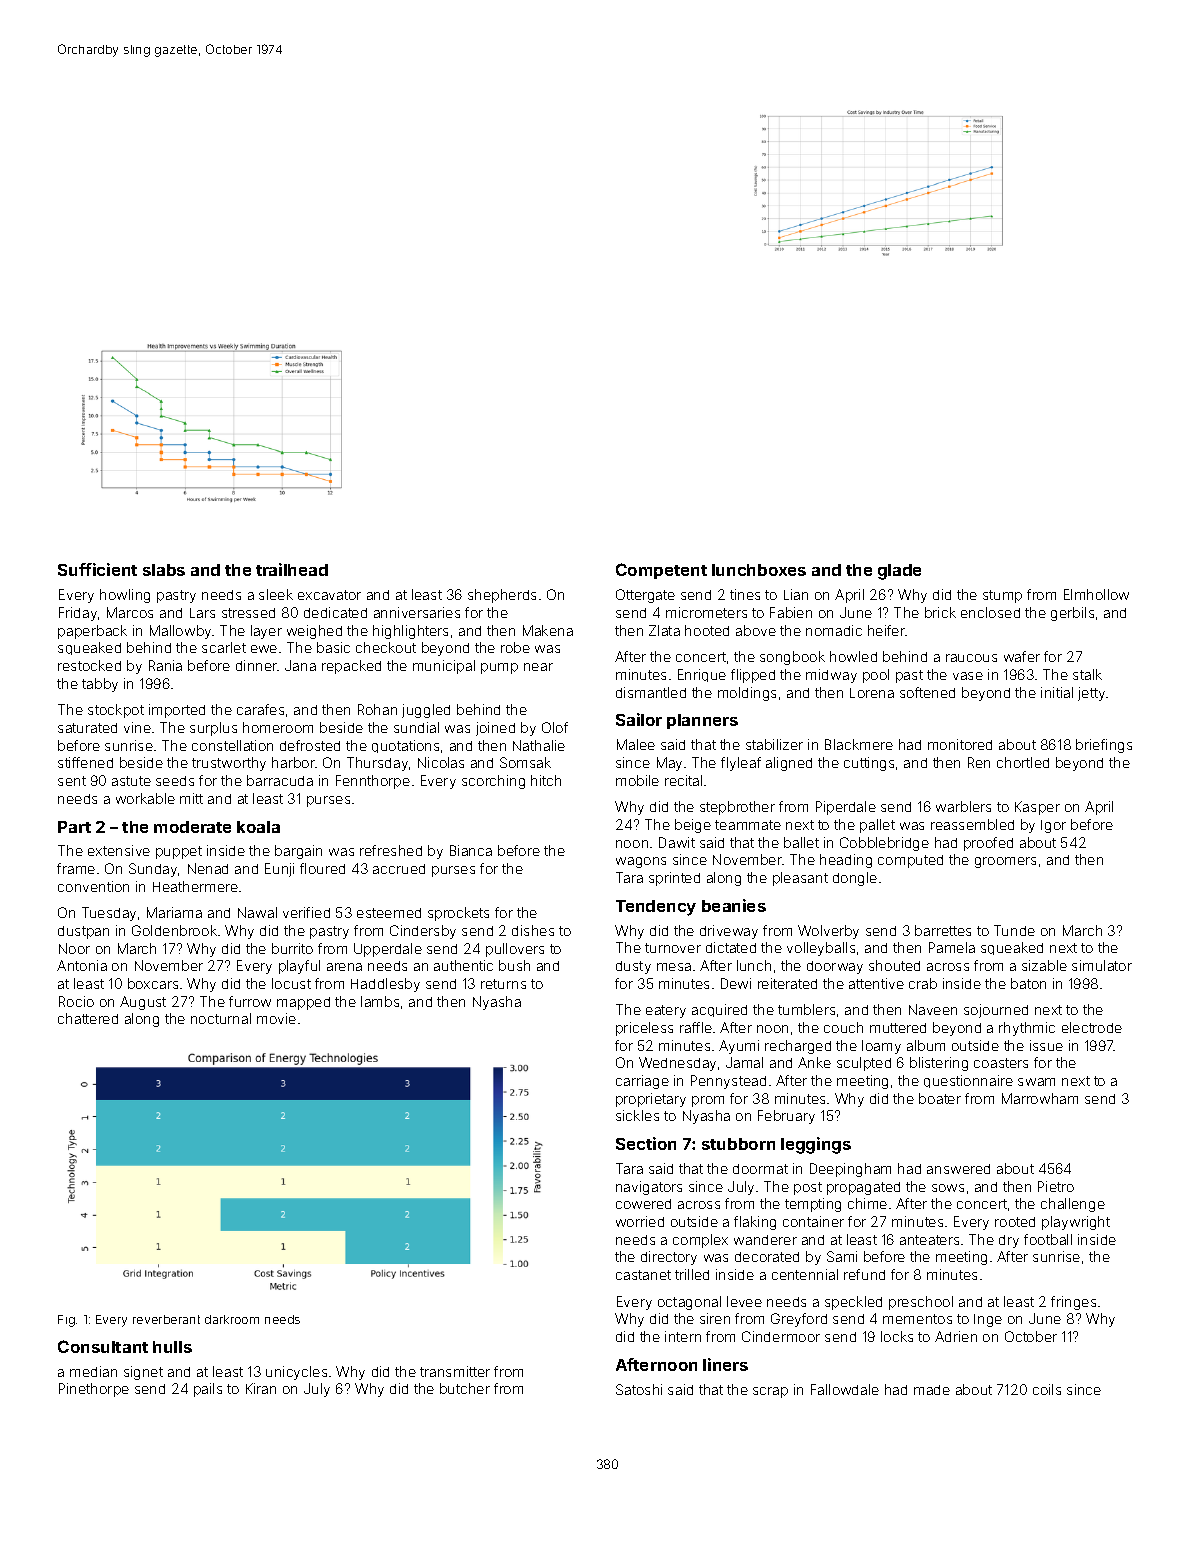  What do you see at coordinates (94, 1390) in the screenshot?
I see `Pinethorpe` at bounding box center [94, 1390].
